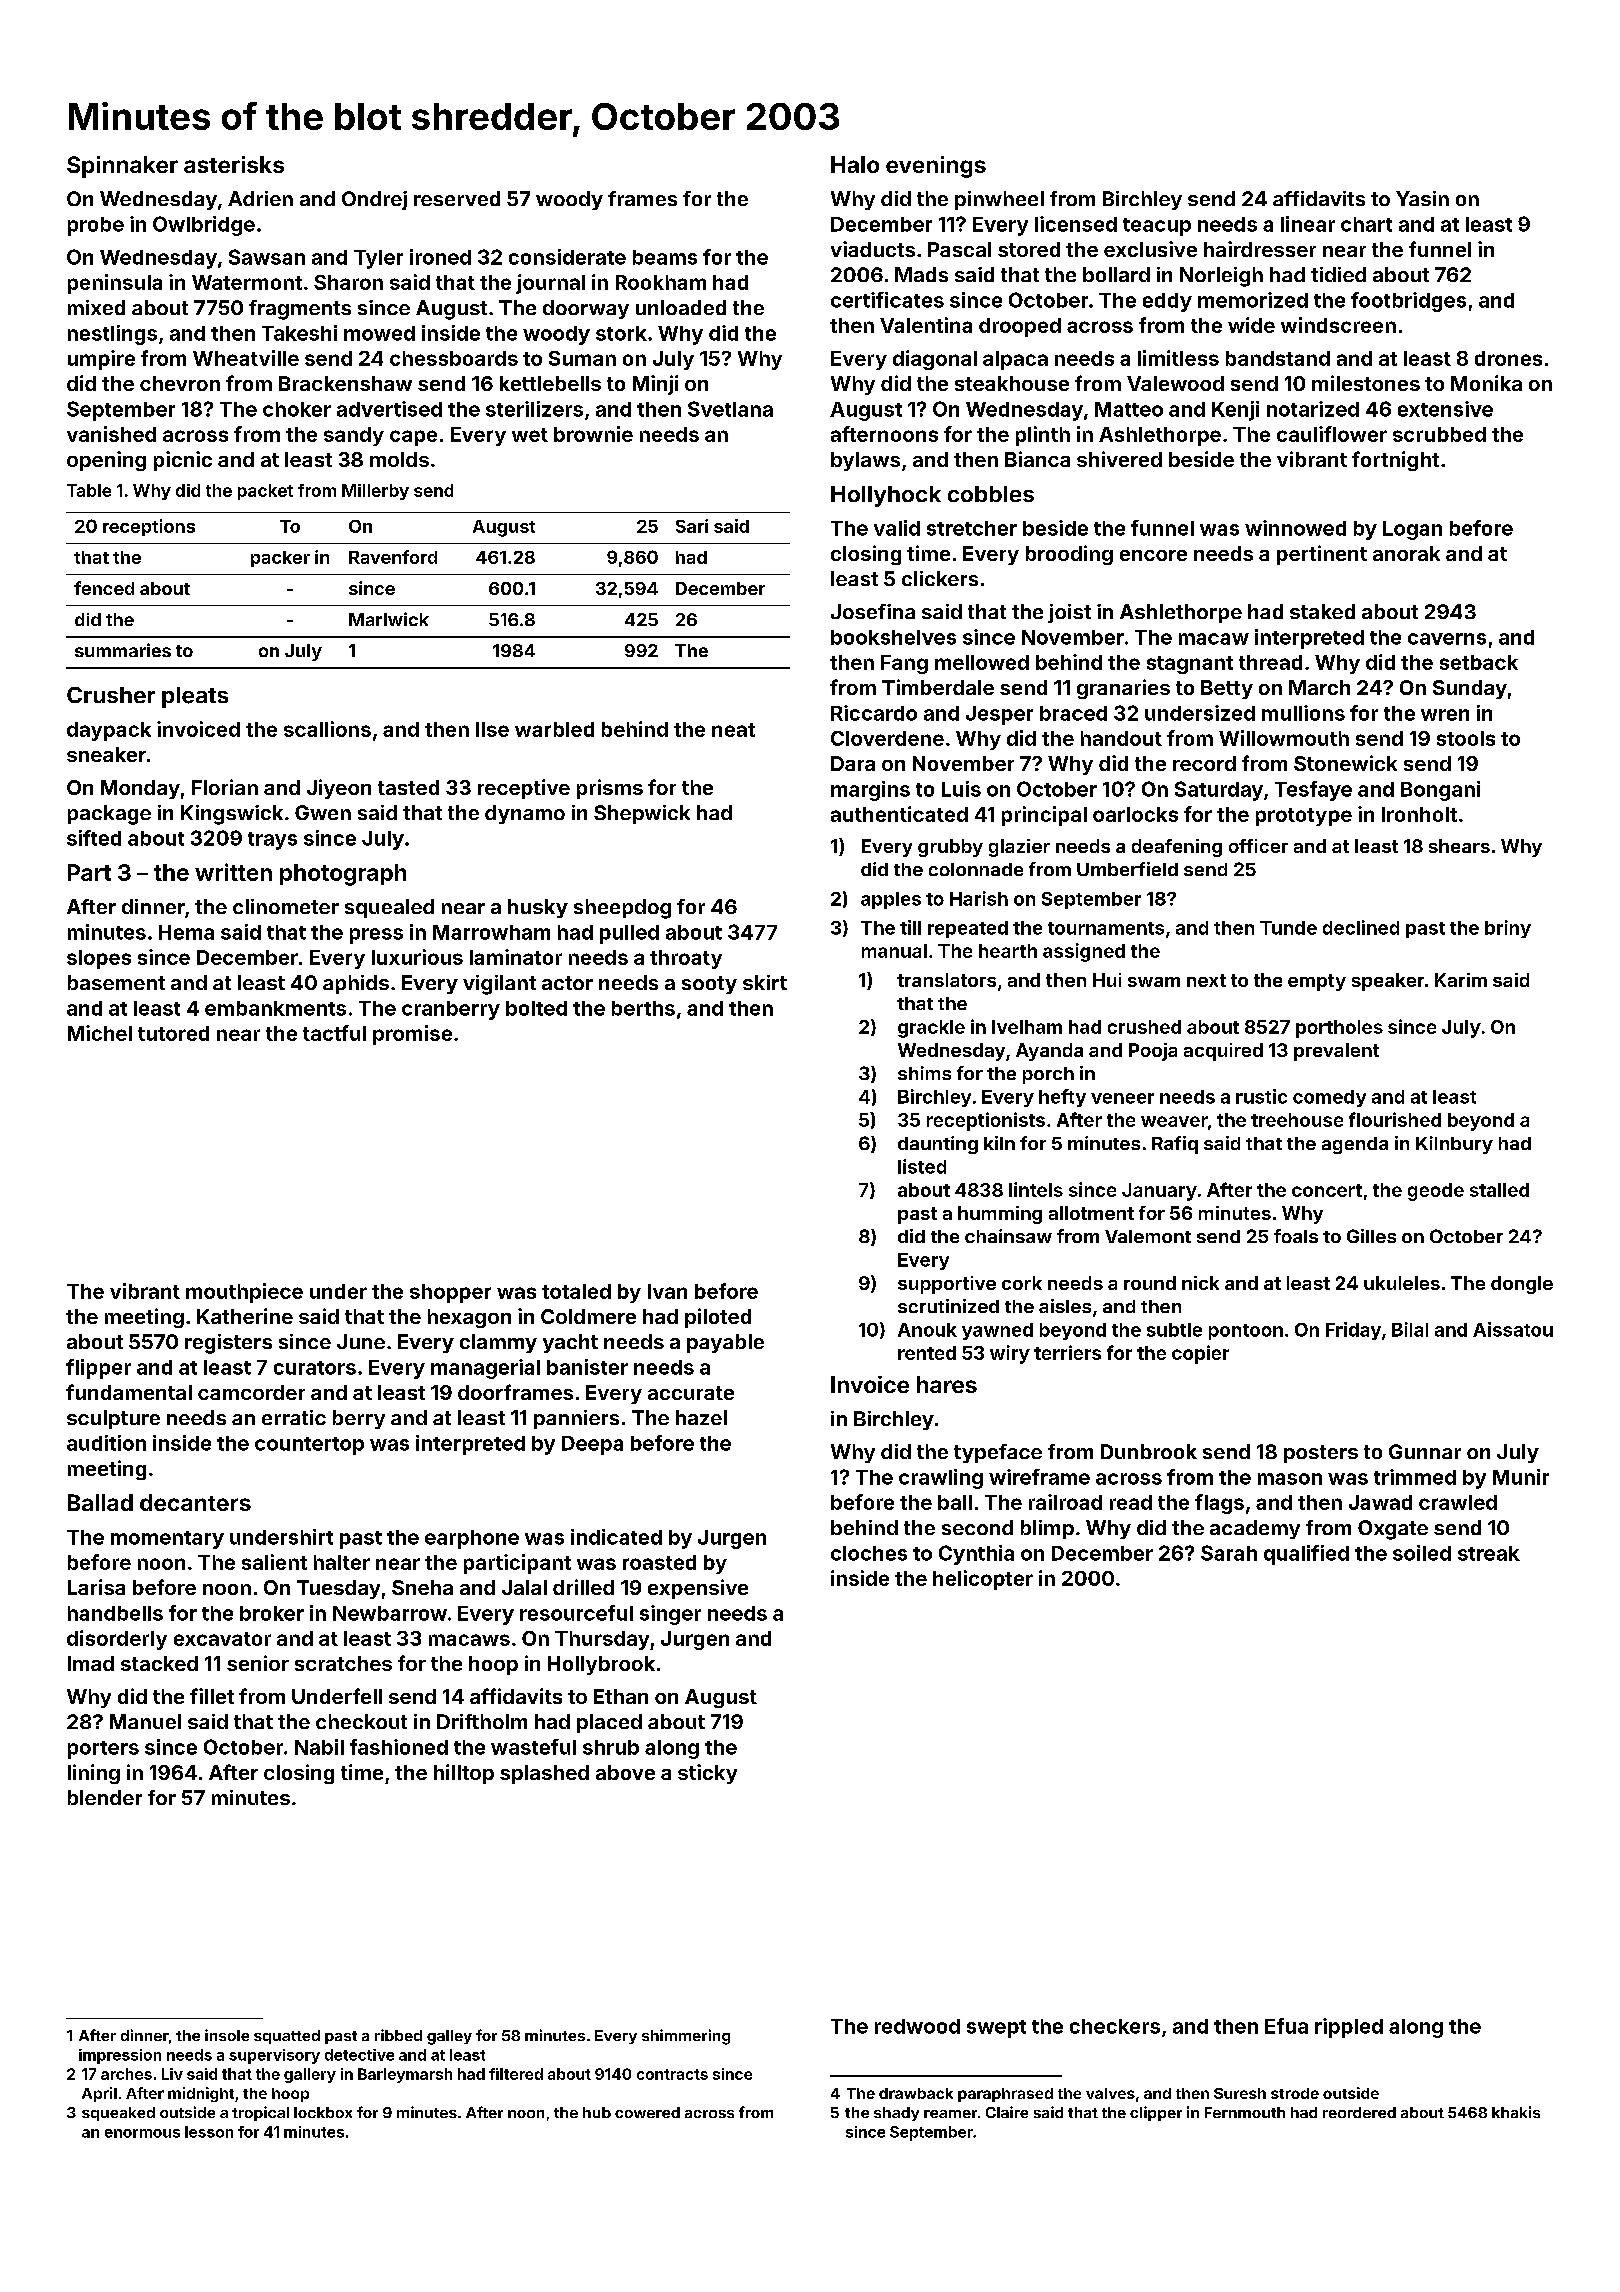  What do you see at coordinates (1371, 1236) in the screenshot?
I see `Gilles` at bounding box center [1371, 1236].
